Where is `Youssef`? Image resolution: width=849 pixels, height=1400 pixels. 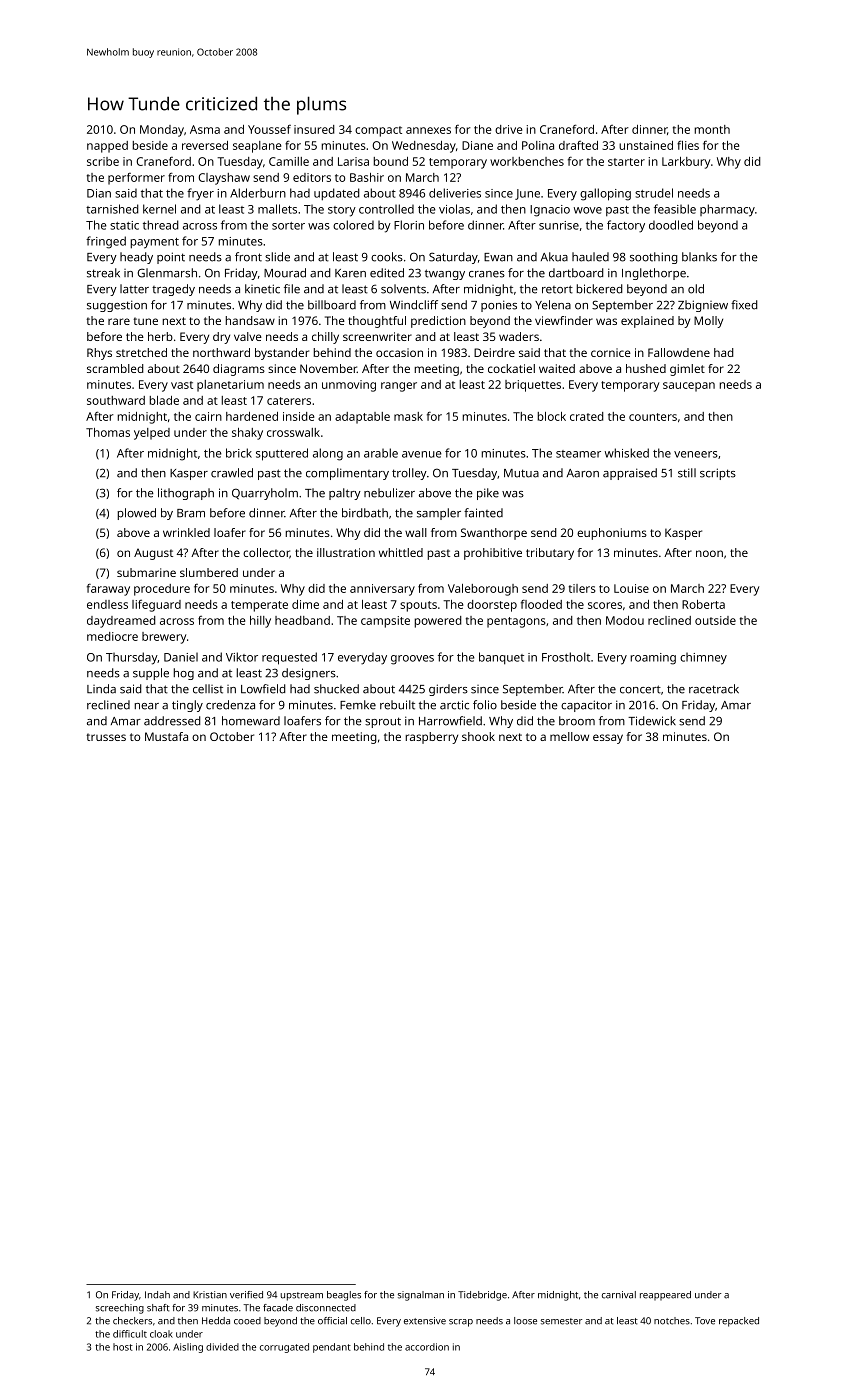 Youssef is located at coordinates (269, 129).
